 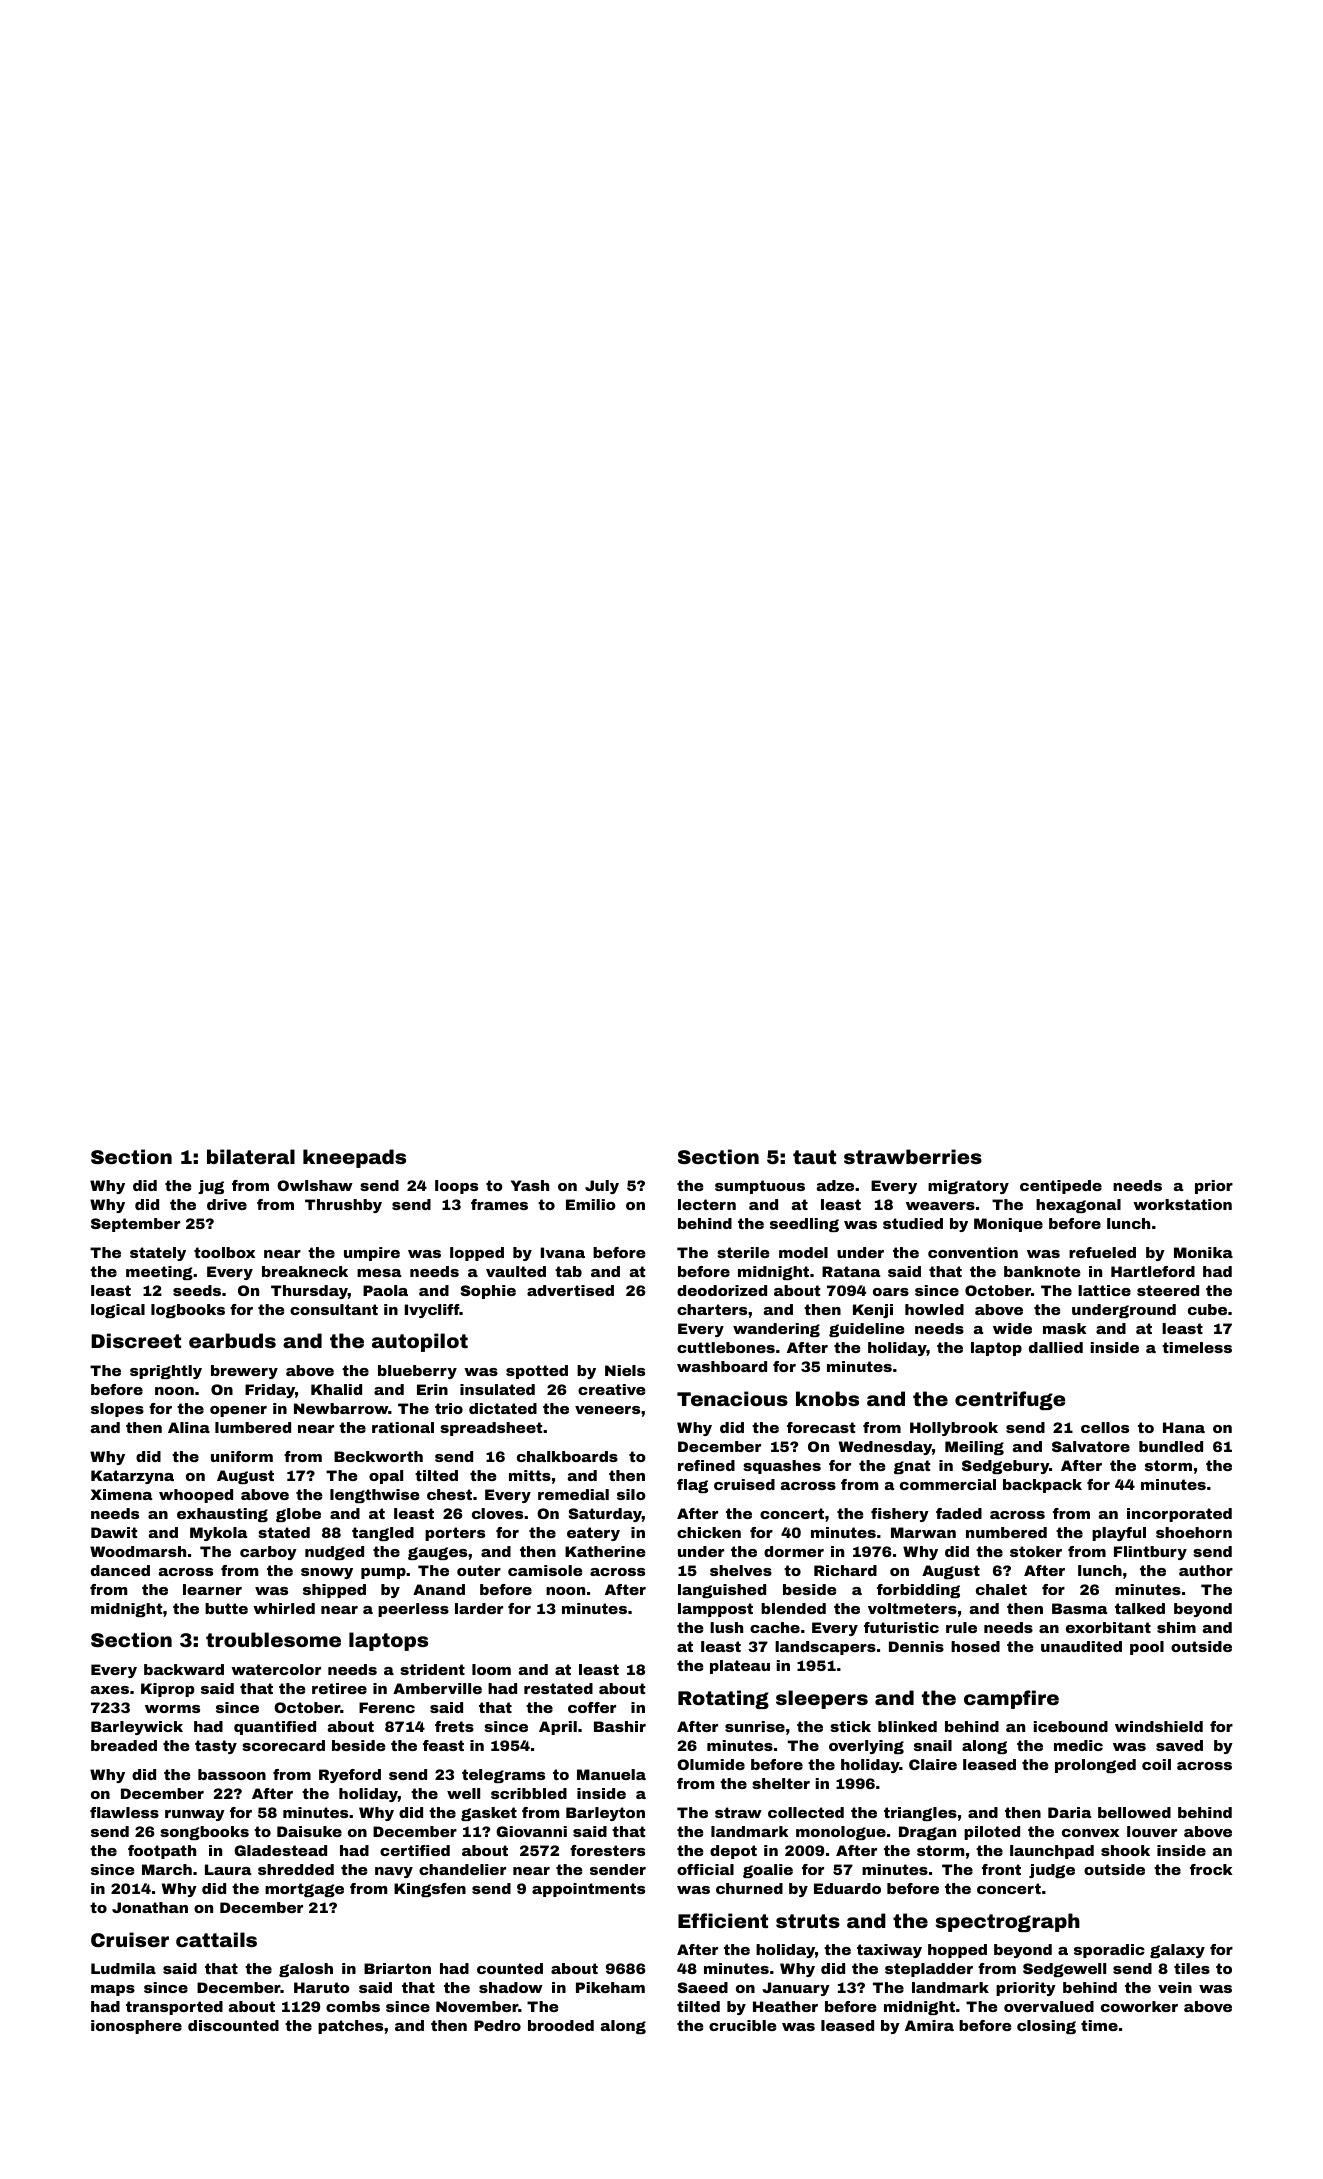 What do you see at coordinates (211, 1187) in the screenshot?
I see `jug` at bounding box center [211, 1187].
